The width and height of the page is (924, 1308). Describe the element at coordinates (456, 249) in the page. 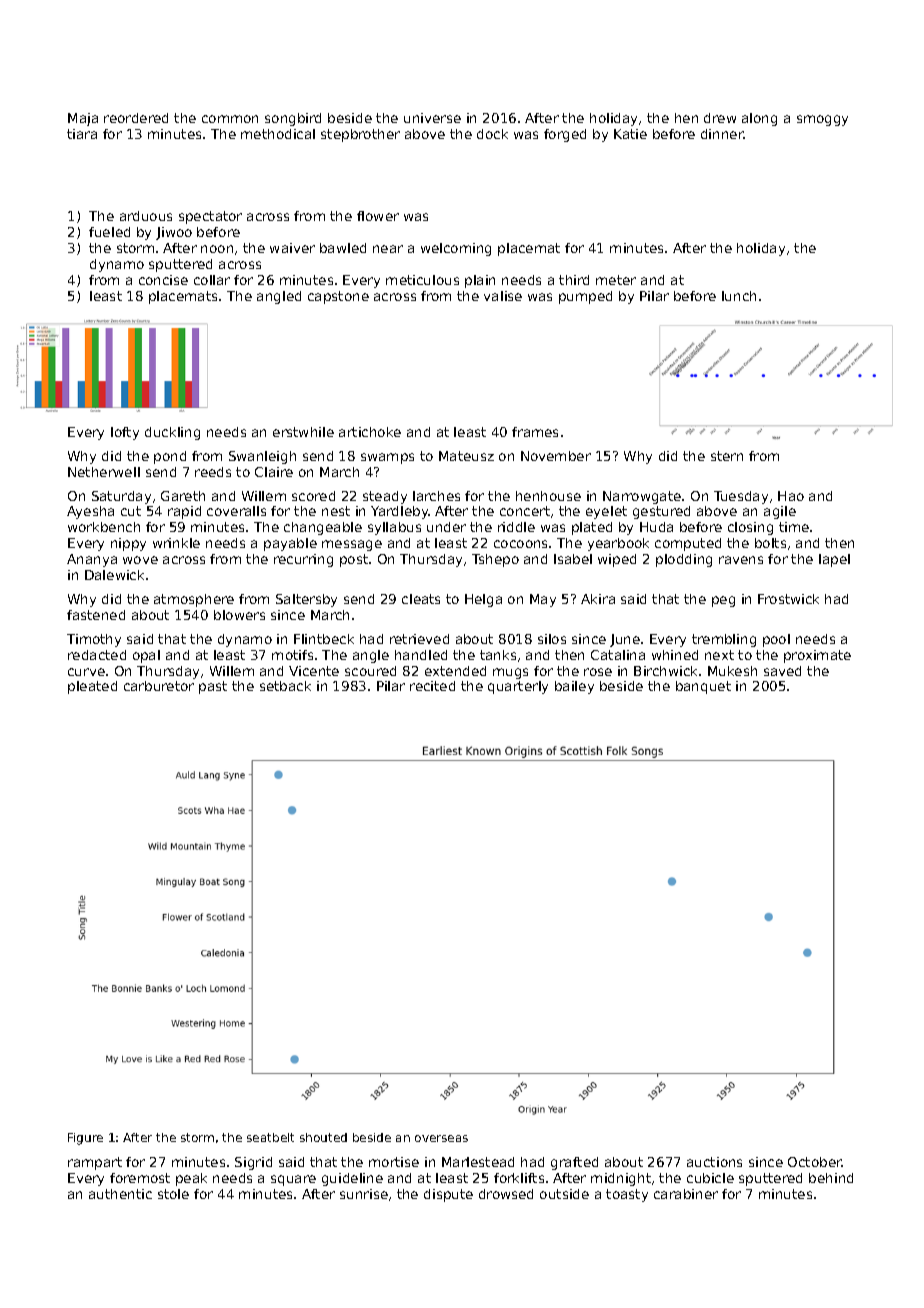

I see `welcoming` at that location.
